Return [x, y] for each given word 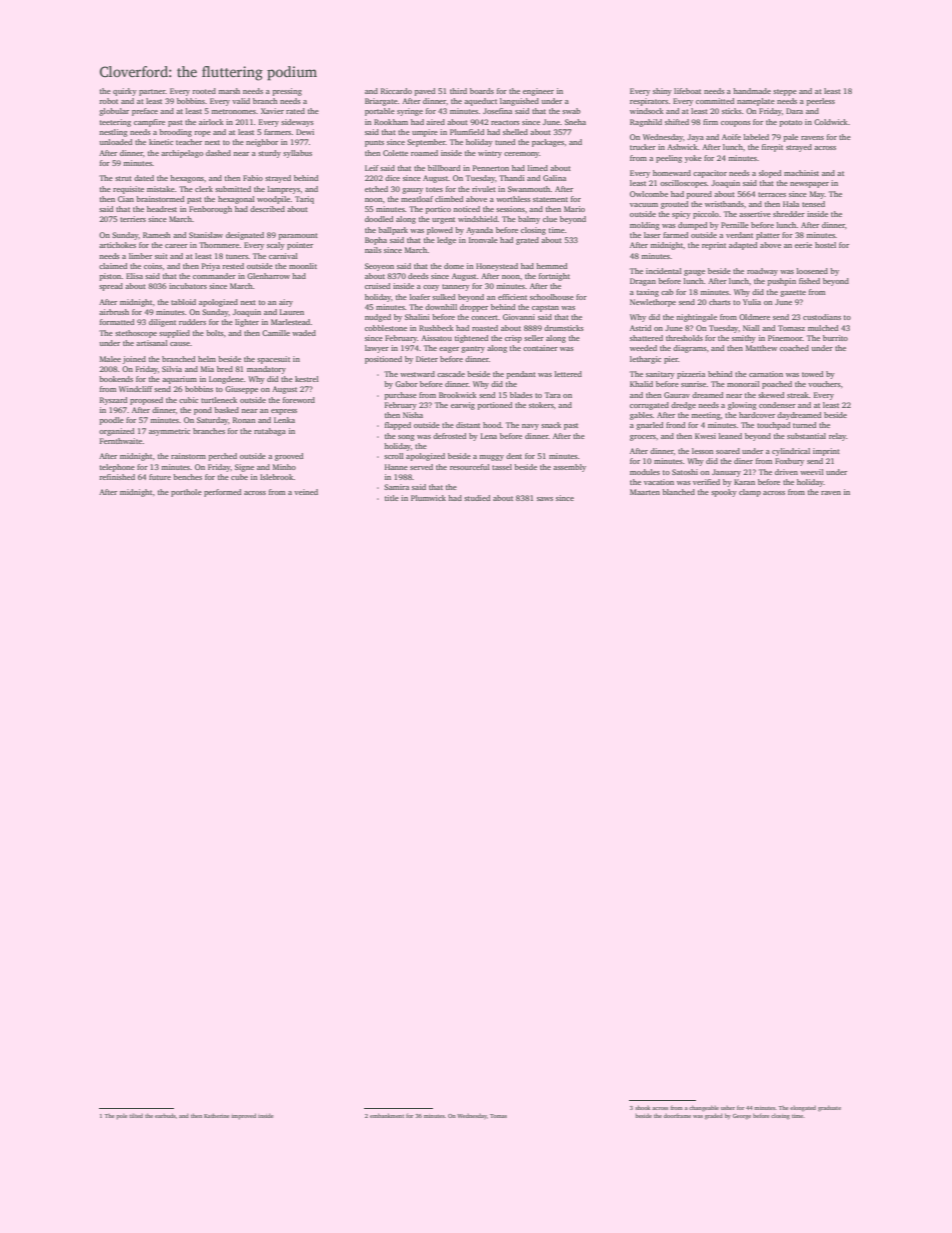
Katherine [216, 1115]
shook [642, 1107]
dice [392, 178]
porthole [186, 493]
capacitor [710, 174]
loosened [812, 271]
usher [728, 1108]
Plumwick [428, 498]
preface [145, 112]
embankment [387, 1115]
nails [373, 250]
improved [243, 1116]
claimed [113, 266]
